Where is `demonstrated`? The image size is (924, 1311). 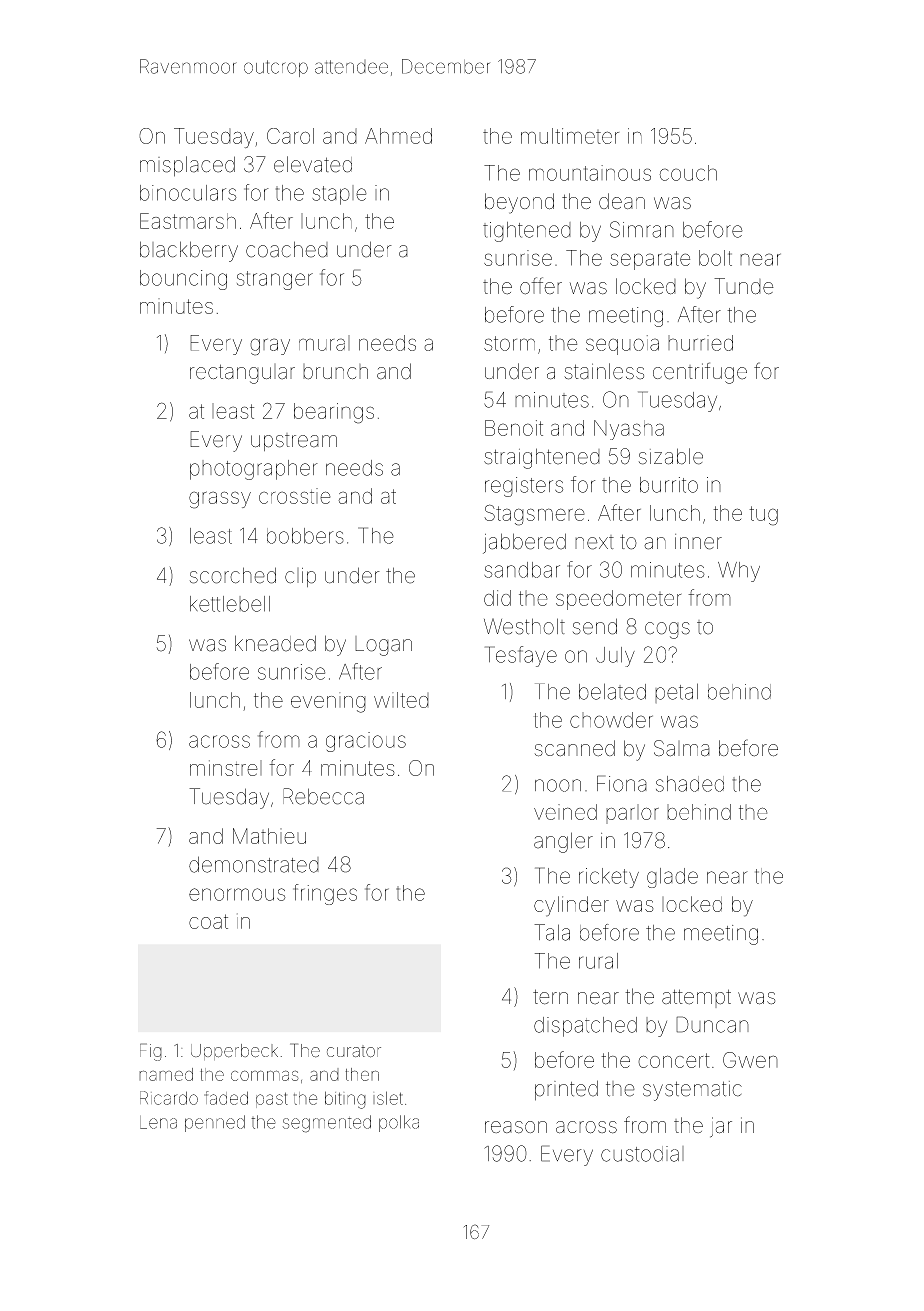 demonstrated is located at coordinates (254, 864).
